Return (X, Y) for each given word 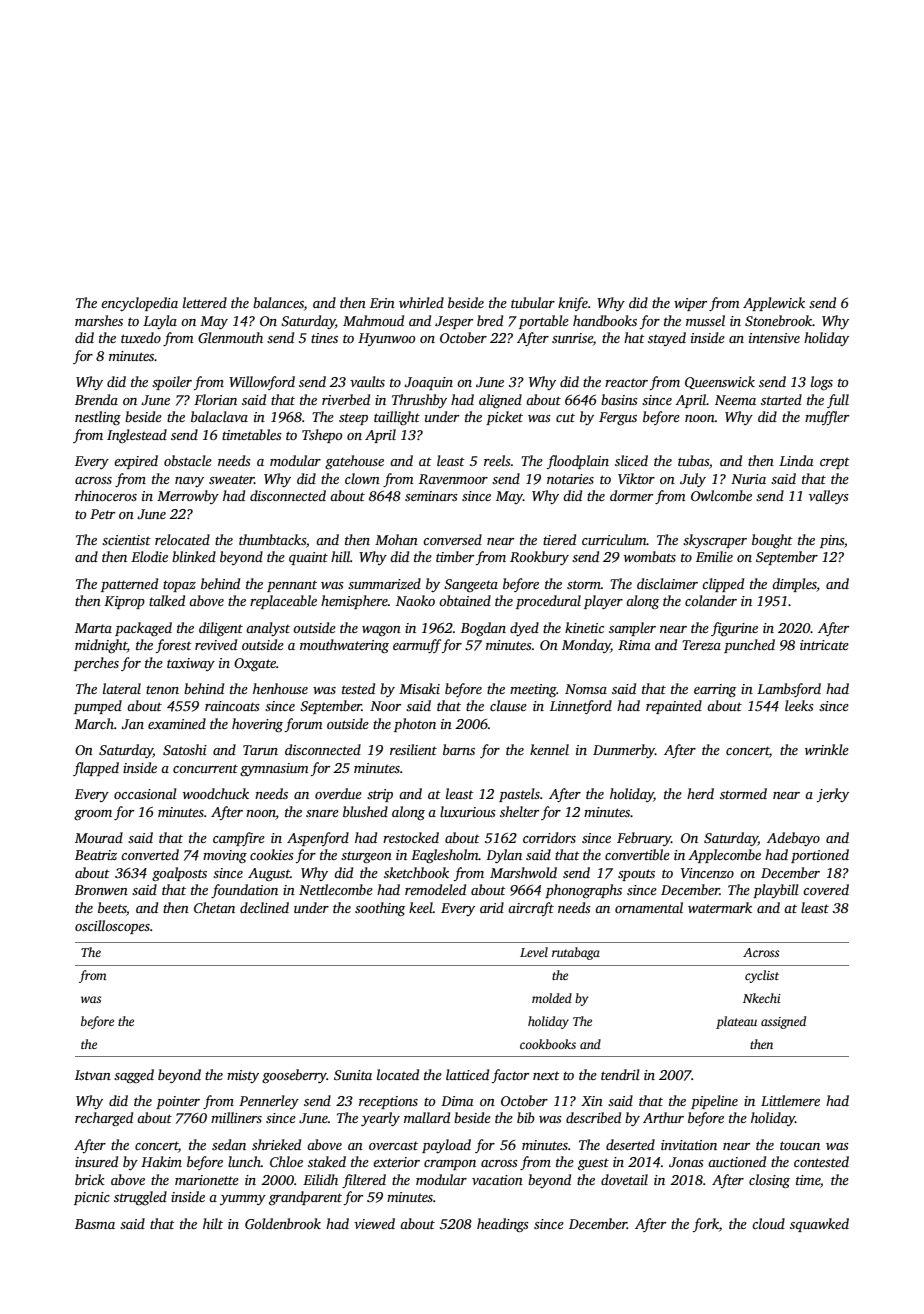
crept (835, 463)
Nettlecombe (336, 889)
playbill (776, 891)
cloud (768, 1223)
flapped (96, 769)
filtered (364, 1181)
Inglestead (137, 436)
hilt (213, 1223)
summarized (384, 583)
